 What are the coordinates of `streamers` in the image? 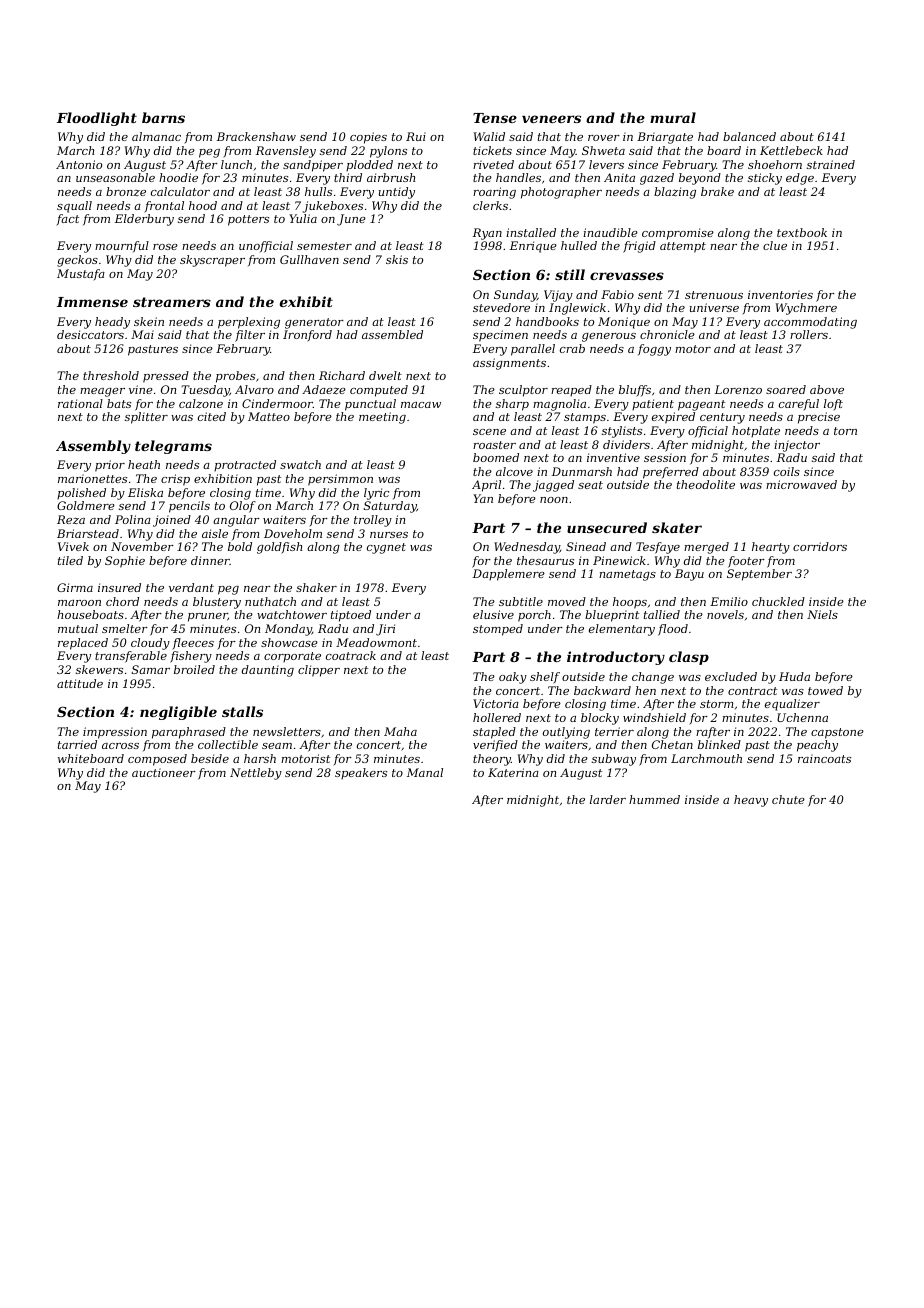 It's located at (172, 302).
